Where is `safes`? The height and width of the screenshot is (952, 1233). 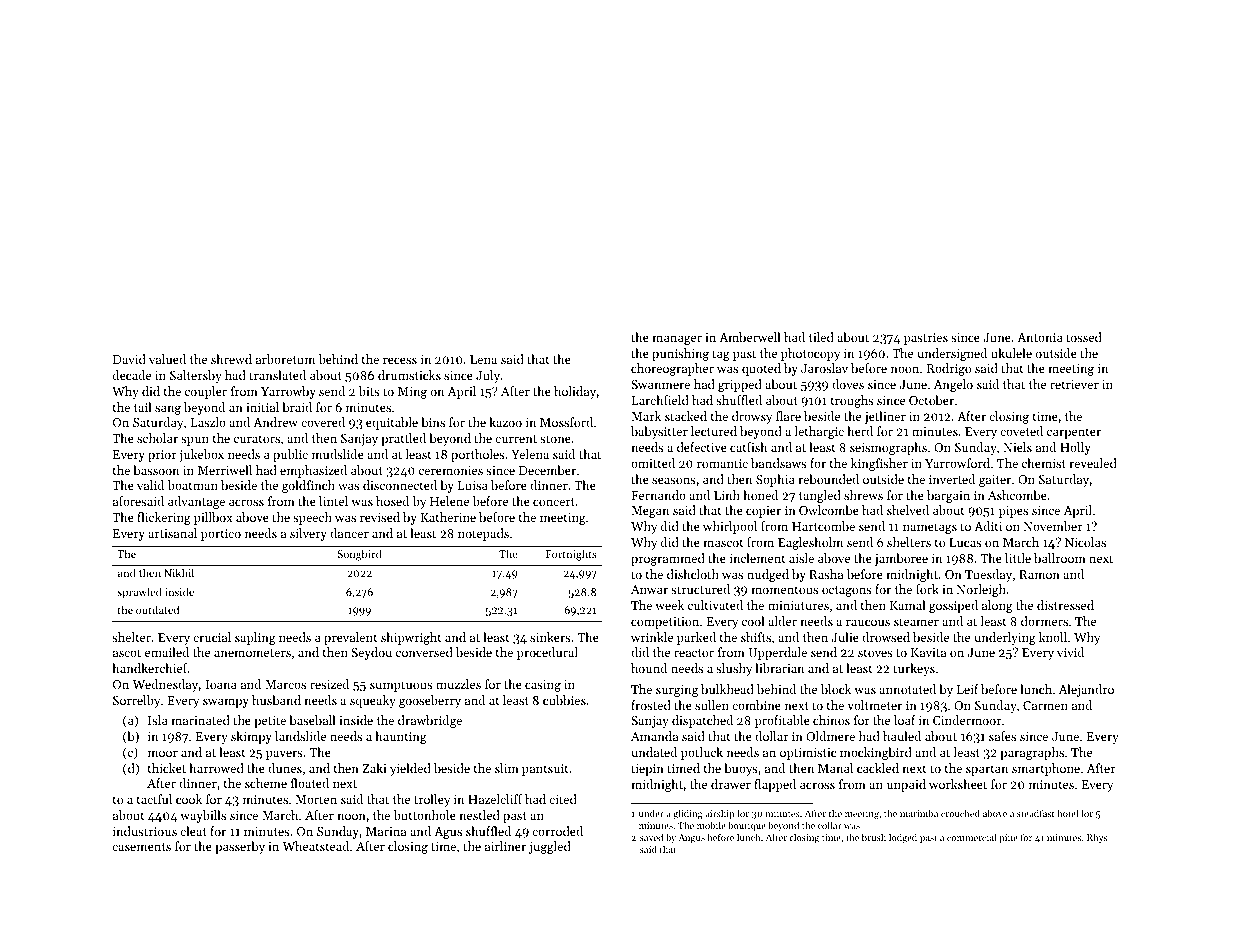
safes is located at coordinates (1002, 736).
